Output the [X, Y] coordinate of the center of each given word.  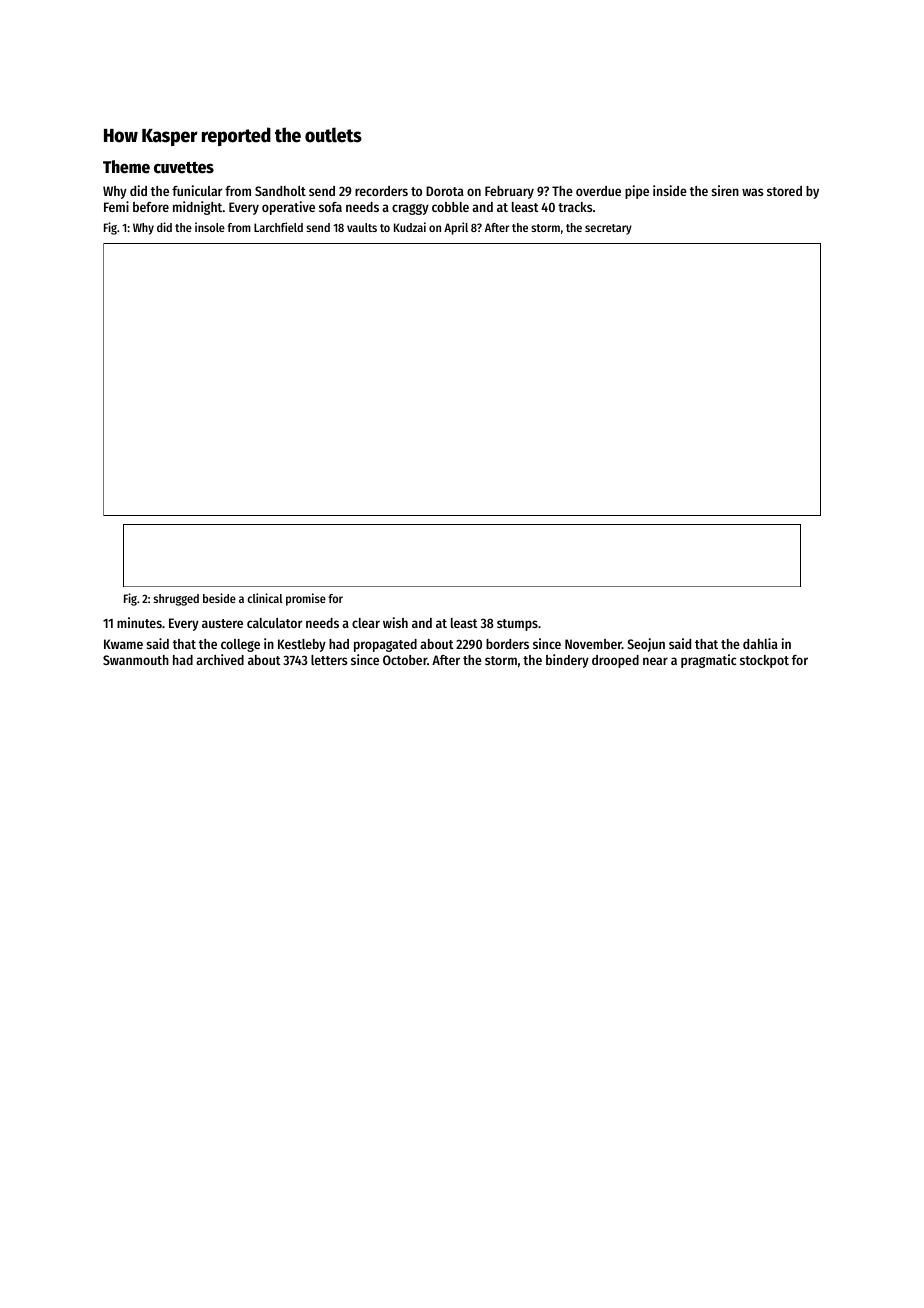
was [752, 192]
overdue [598, 191]
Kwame [123, 644]
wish [395, 622]
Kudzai [410, 227]
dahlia [760, 643]
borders [507, 644]
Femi [116, 206]
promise [306, 599]
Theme [126, 167]
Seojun [646, 645]
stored [784, 191]
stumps [517, 625]
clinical [265, 598]
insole [210, 227]
